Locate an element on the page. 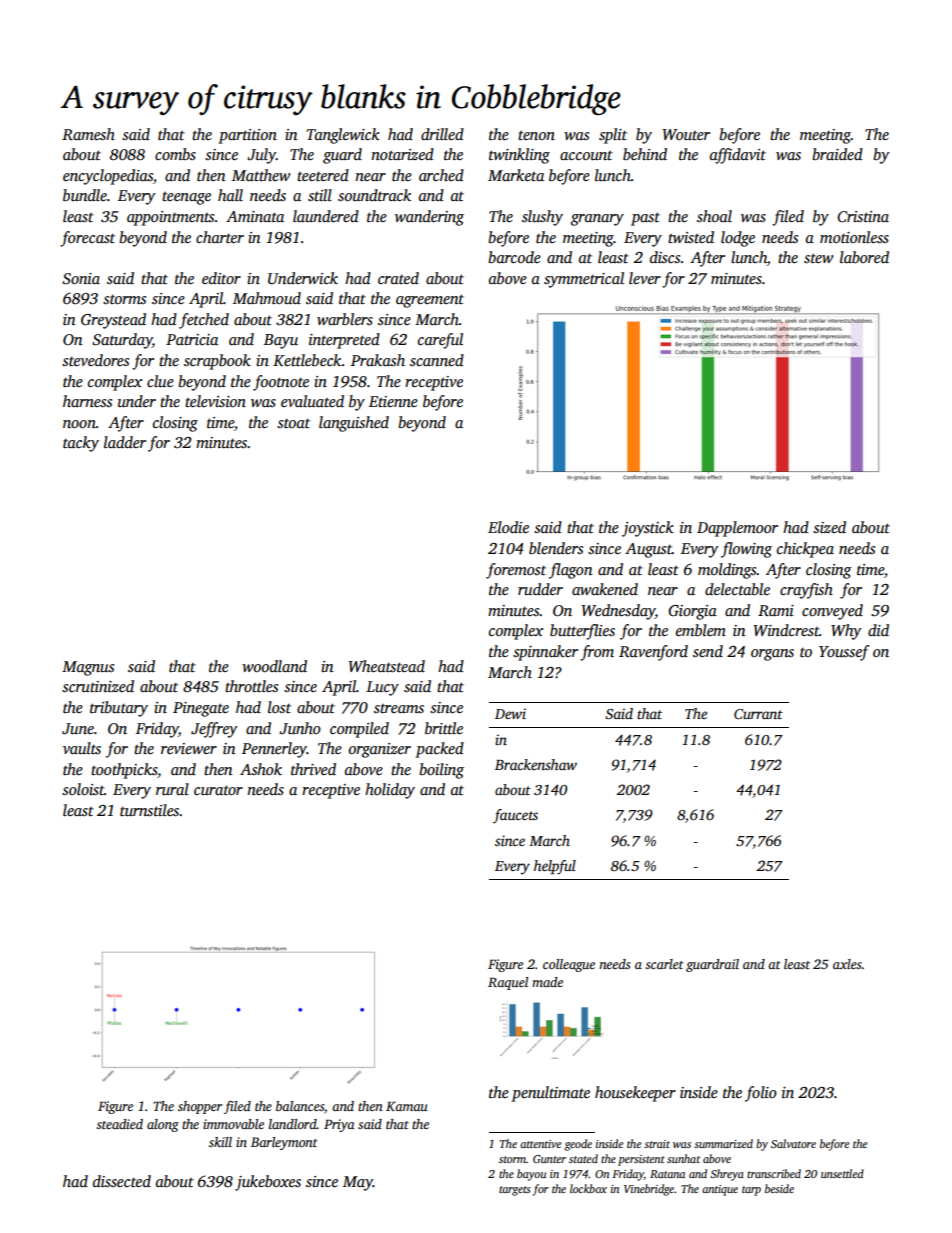 This image has width=952, height=1233. housekeeper is located at coordinates (635, 1094).
